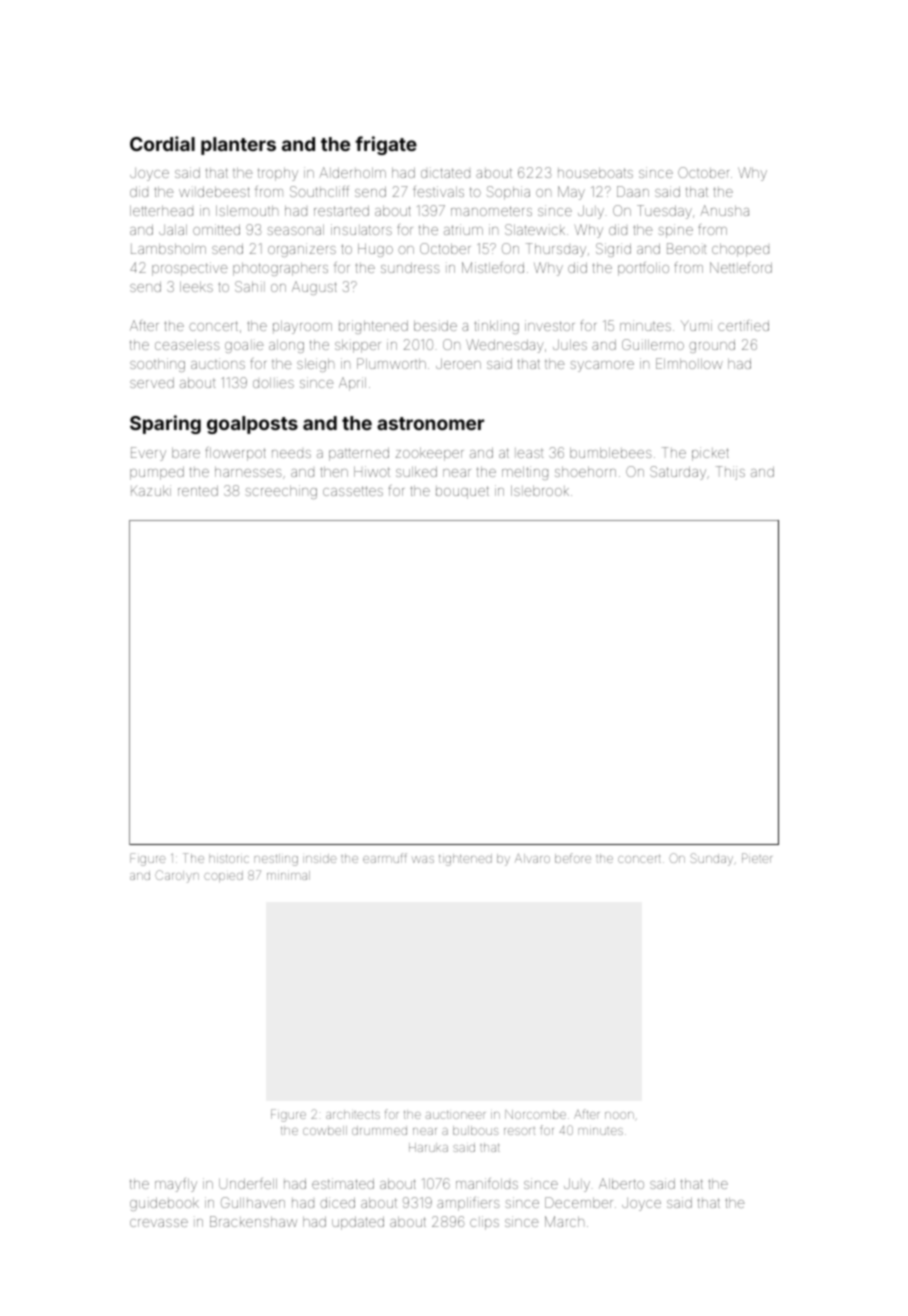 The image size is (908, 1316). What do you see at coordinates (678, 473) in the page?
I see `Saturday` at bounding box center [678, 473].
